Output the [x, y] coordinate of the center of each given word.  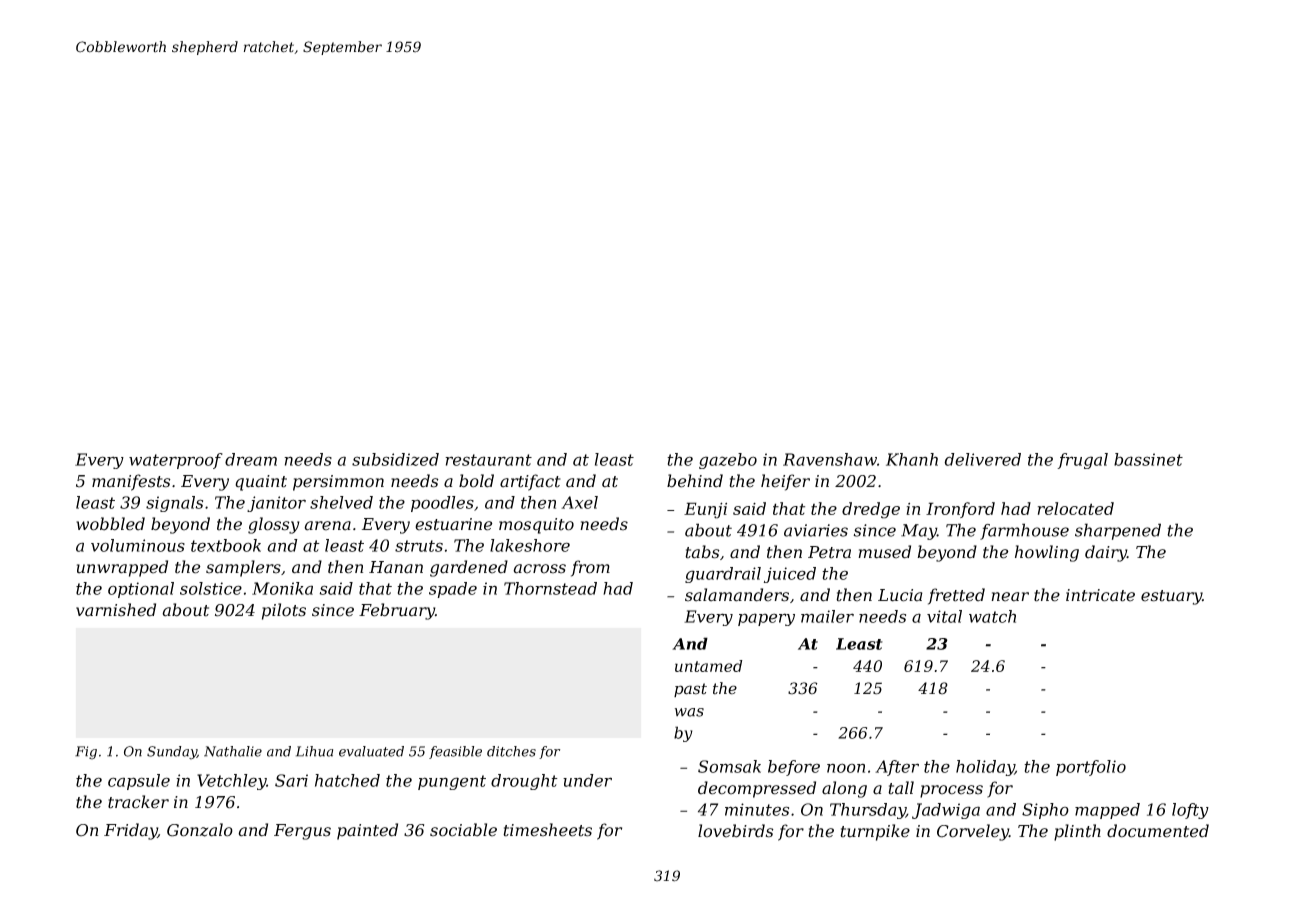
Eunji [705, 510]
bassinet [1148, 459]
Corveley [973, 832]
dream [251, 459]
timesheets [547, 830]
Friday [131, 831]
